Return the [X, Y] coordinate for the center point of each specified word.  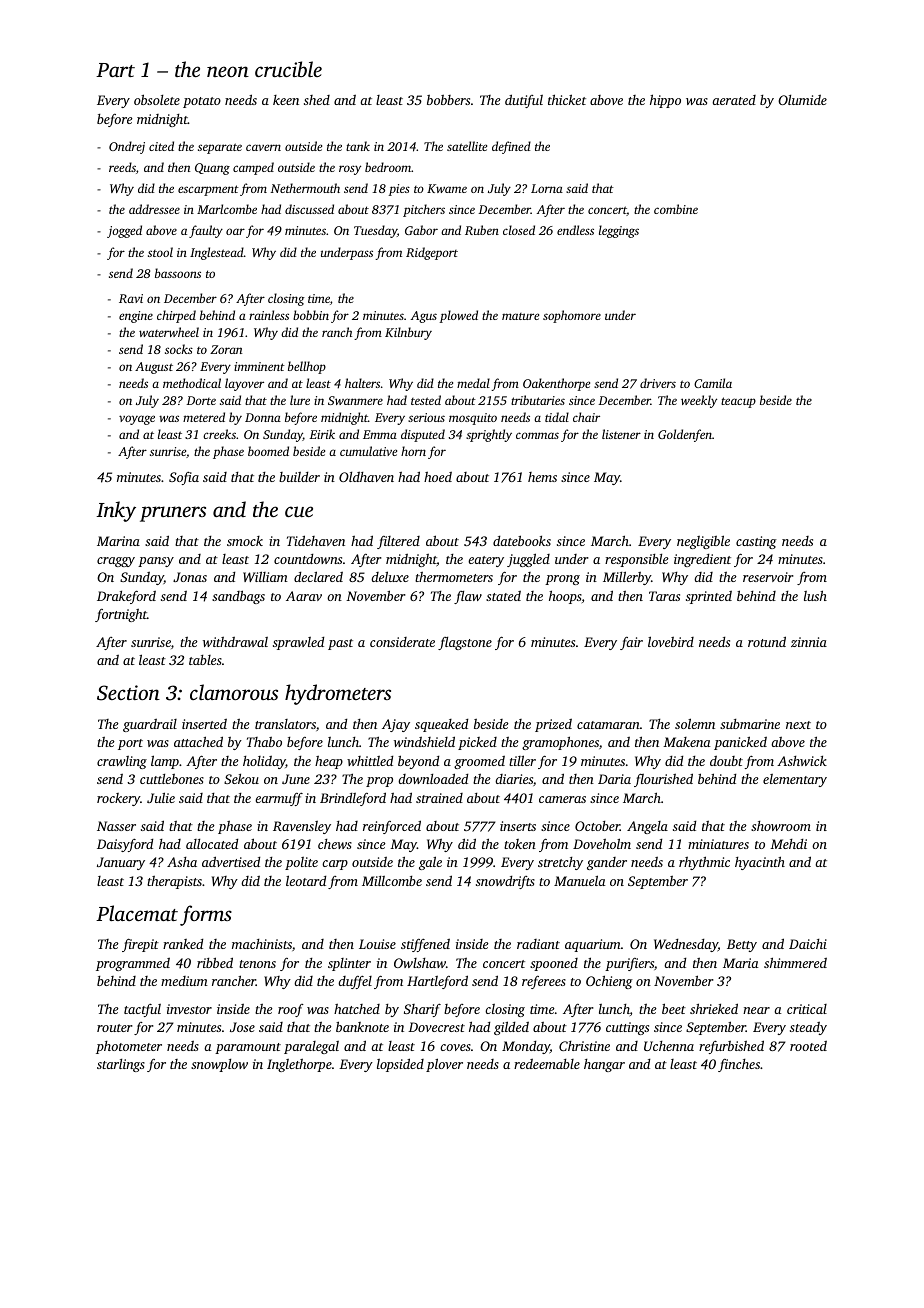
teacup [738, 402]
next [798, 725]
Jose [242, 1027]
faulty [206, 231]
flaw [468, 597]
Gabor [421, 230]
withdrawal [235, 641]
